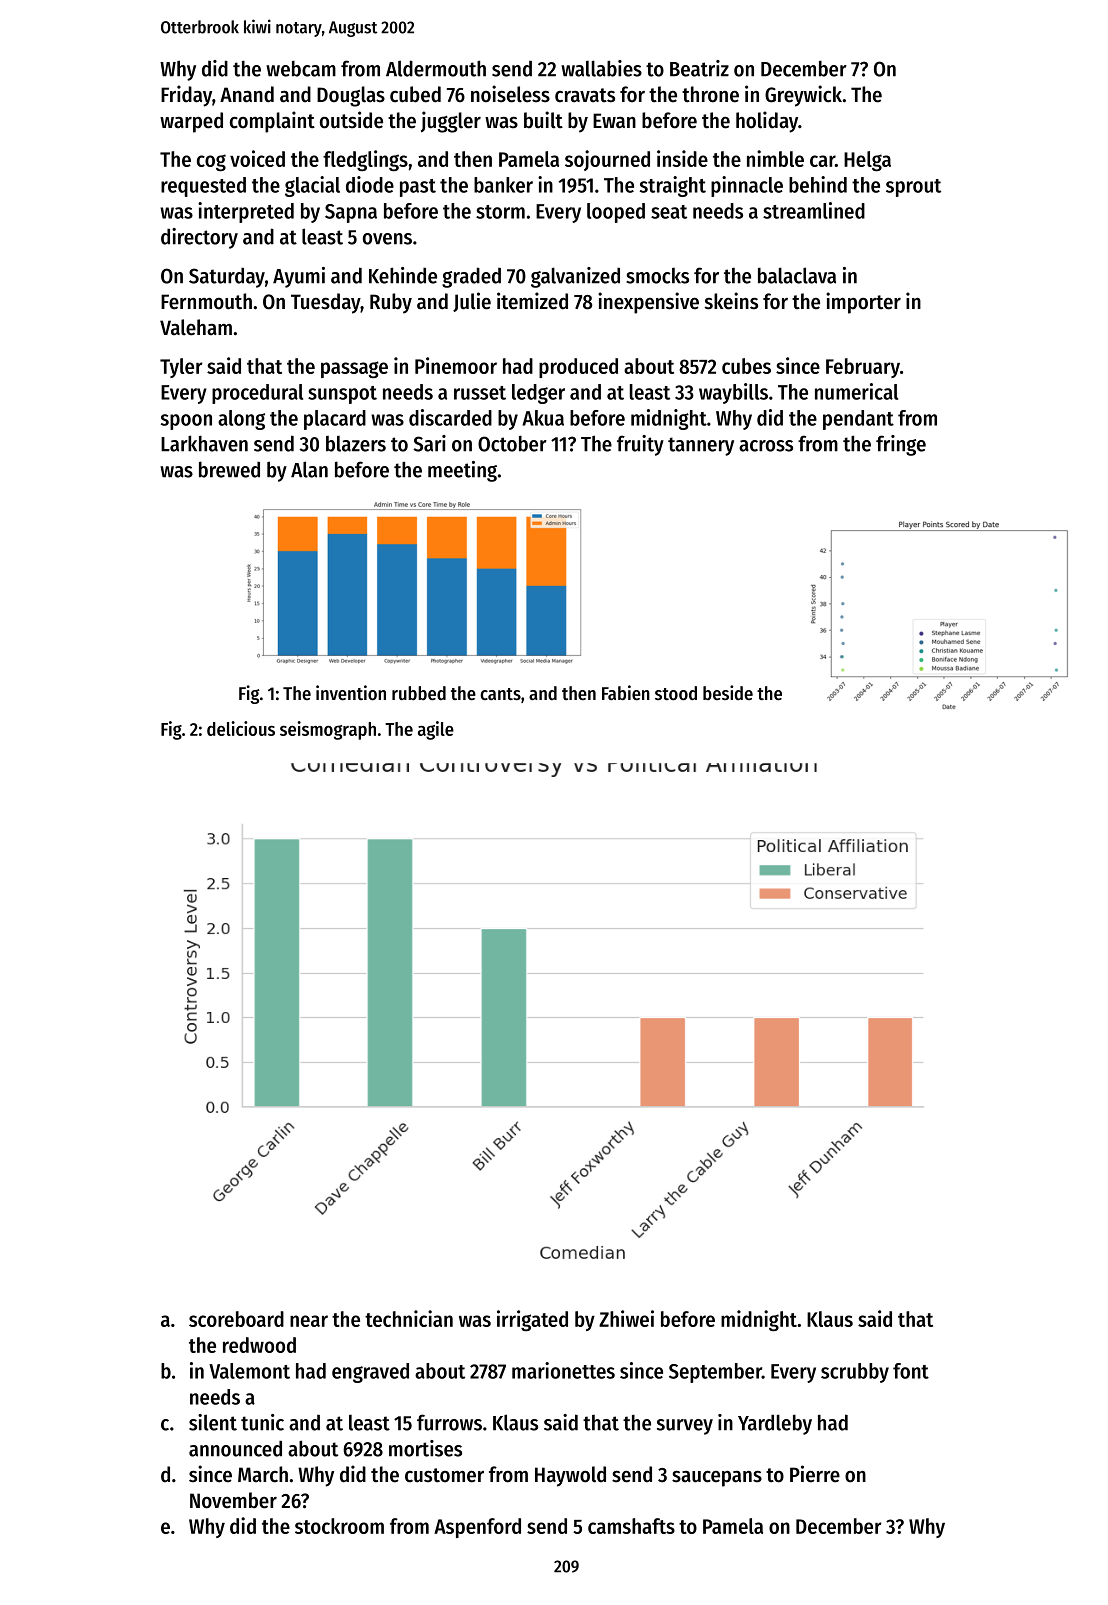 This screenshot has width=1108, height=1605. I want to click on pinnacle, so click(747, 186).
